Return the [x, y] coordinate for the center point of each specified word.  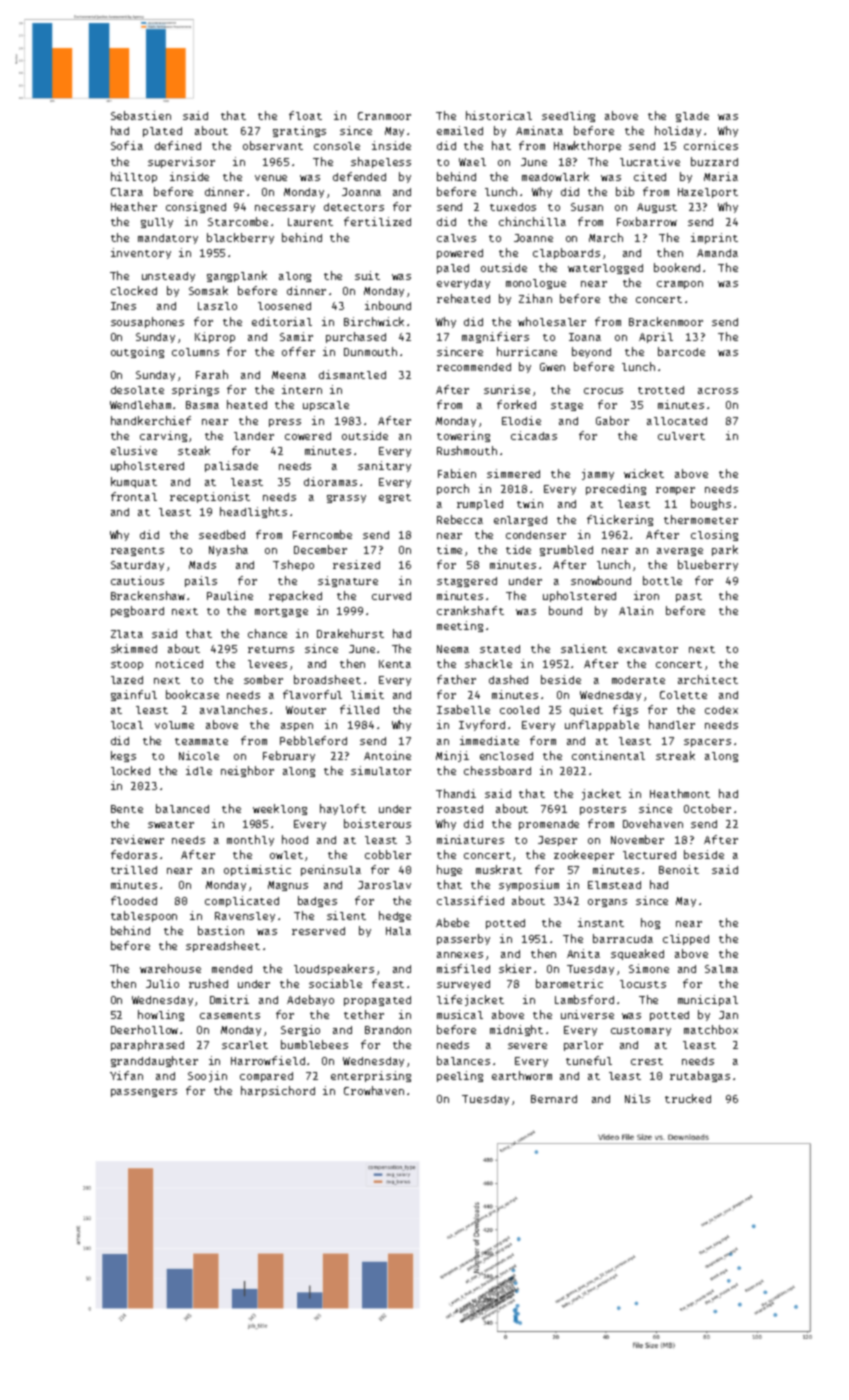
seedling [568, 116]
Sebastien [141, 115]
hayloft [343, 809]
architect [708, 679]
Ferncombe [322, 534]
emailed [460, 130]
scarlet [245, 1045]
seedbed [222, 534]
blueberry [708, 565]
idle [199, 770]
